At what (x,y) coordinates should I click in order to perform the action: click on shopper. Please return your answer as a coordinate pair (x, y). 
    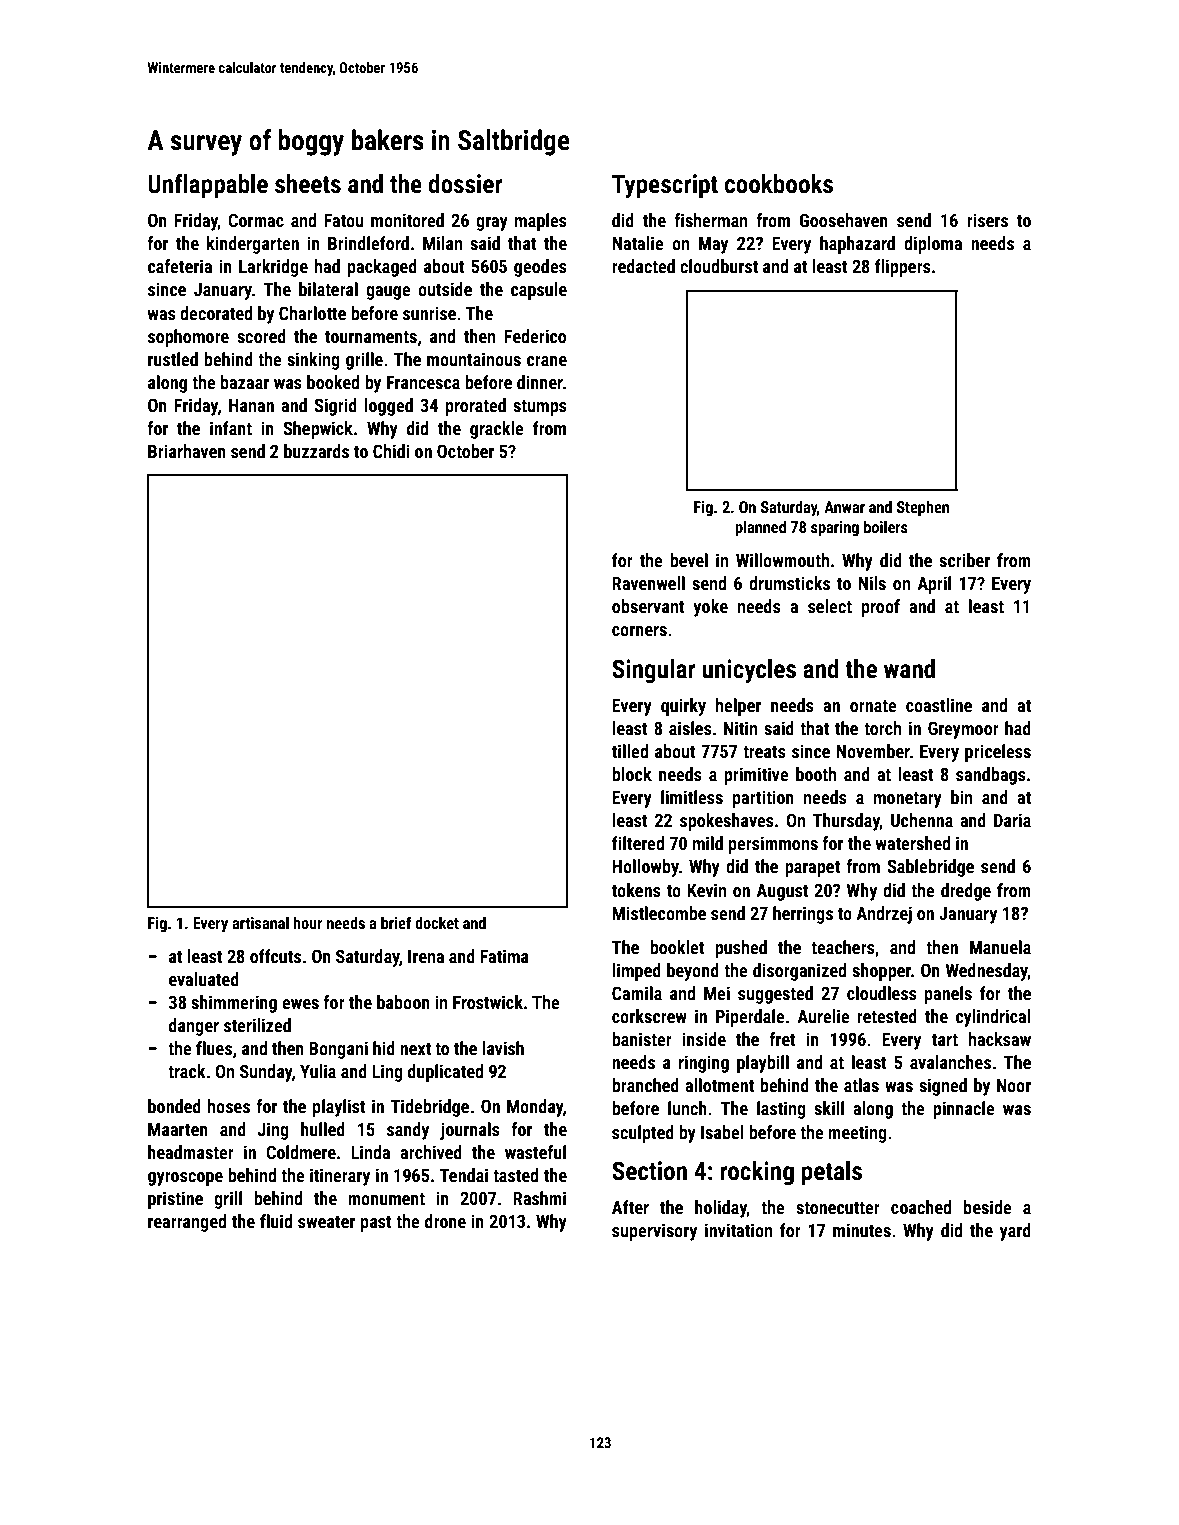
    Looking at the image, I should click on (881, 972).
